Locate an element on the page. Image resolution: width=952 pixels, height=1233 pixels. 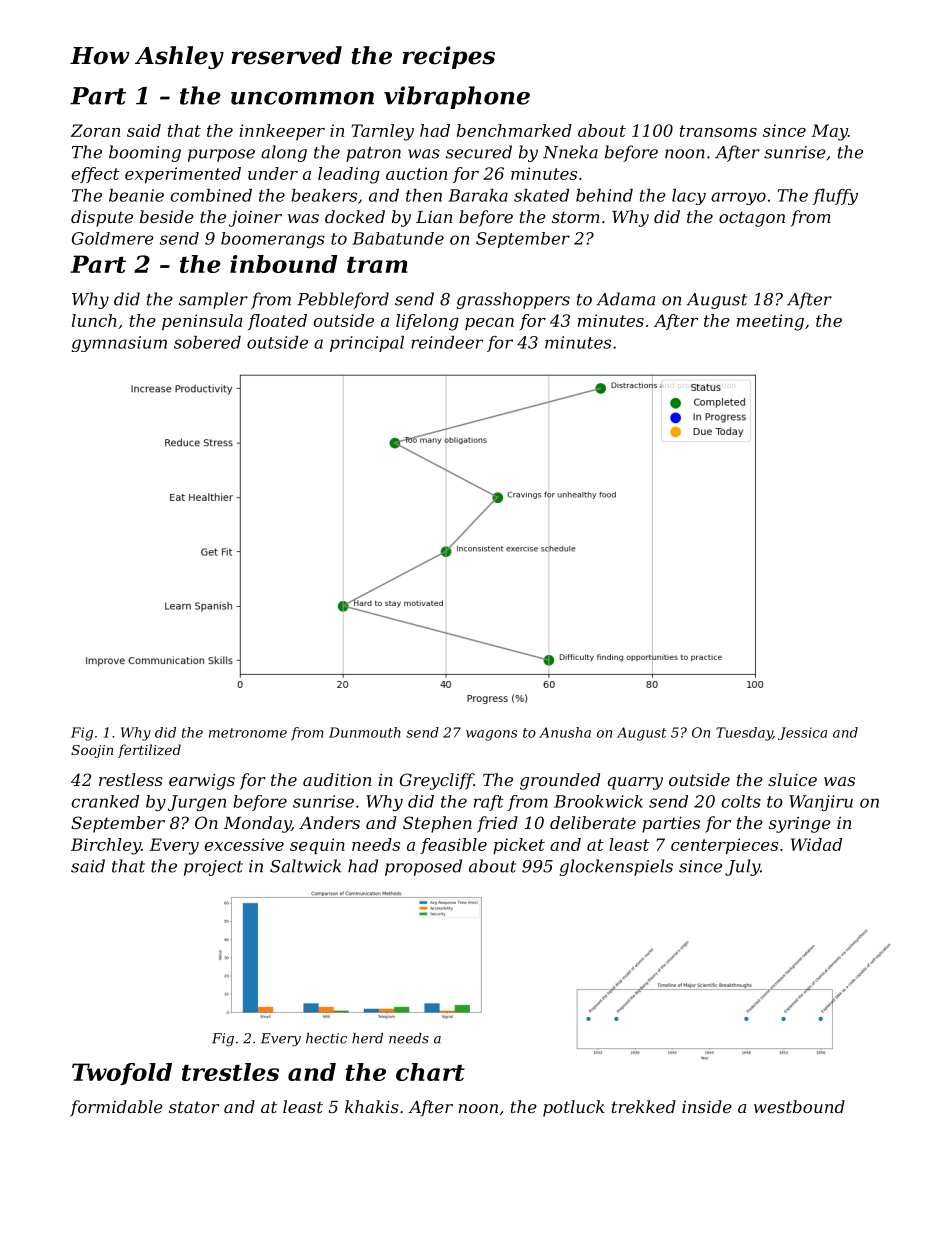
dispute is located at coordinates (102, 218).
